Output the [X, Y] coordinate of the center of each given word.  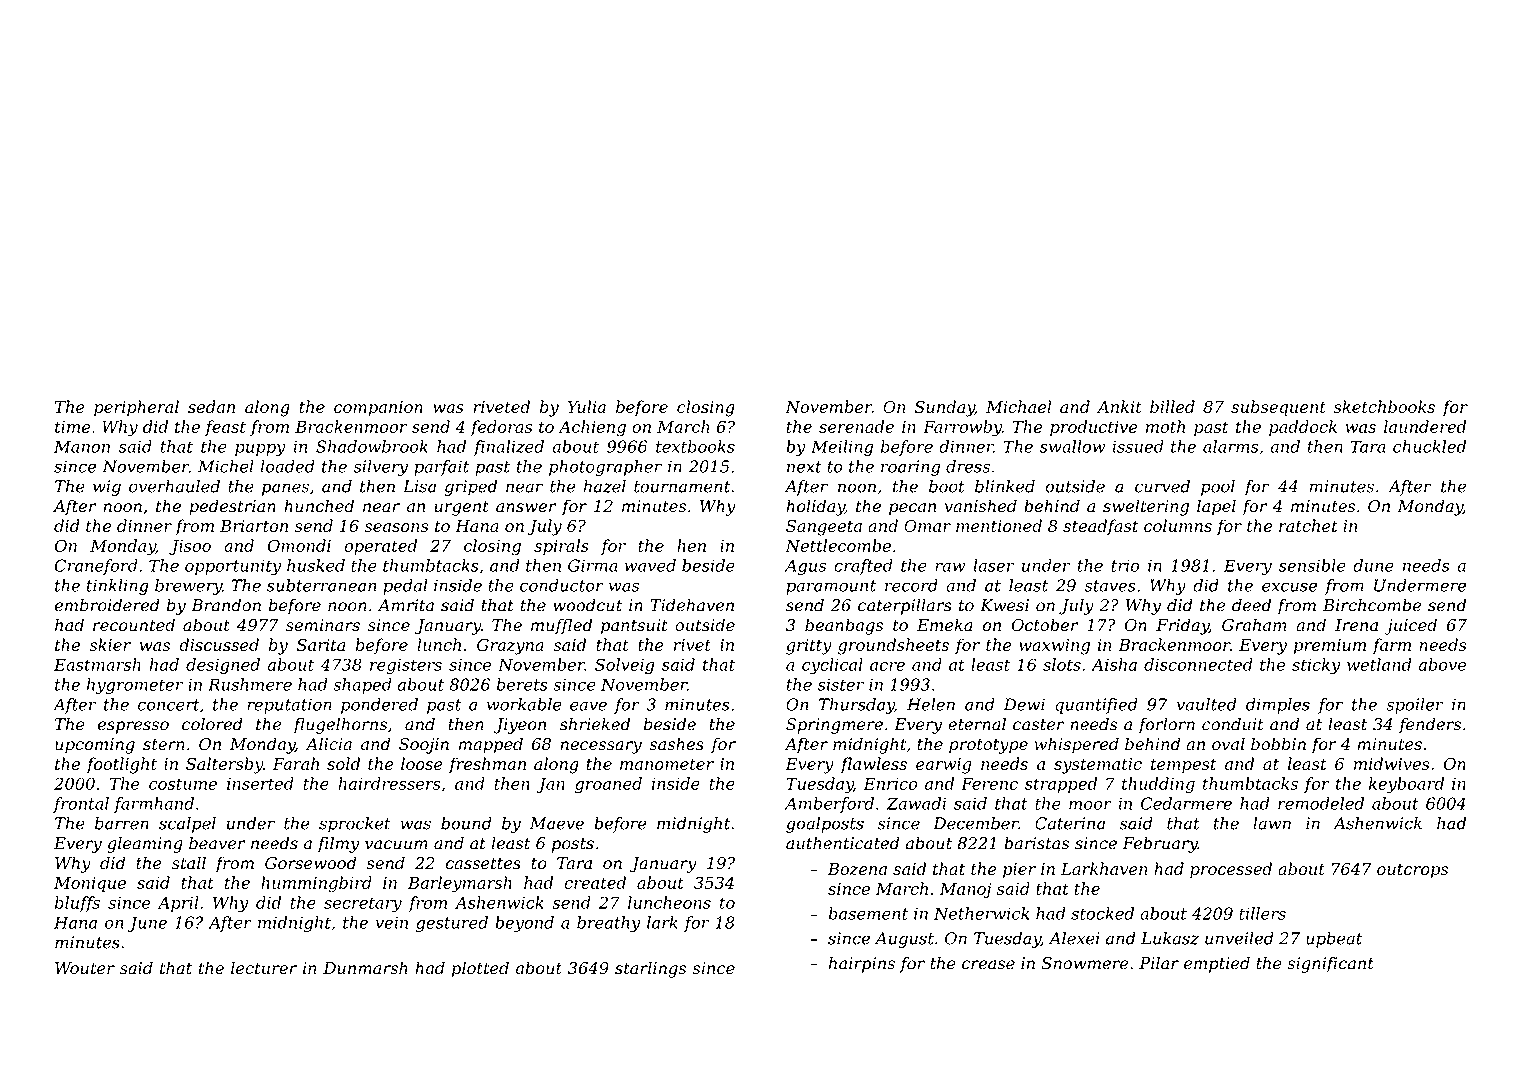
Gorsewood [311, 863]
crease [988, 965]
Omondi [299, 545]
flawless [873, 765]
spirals [561, 547]
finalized [508, 448]
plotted [480, 969]
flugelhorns [340, 725]
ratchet [1308, 525]
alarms [1231, 446]
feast [225, 428]
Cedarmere [1186, 803]
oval [1228, 744]
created [595, 882]
